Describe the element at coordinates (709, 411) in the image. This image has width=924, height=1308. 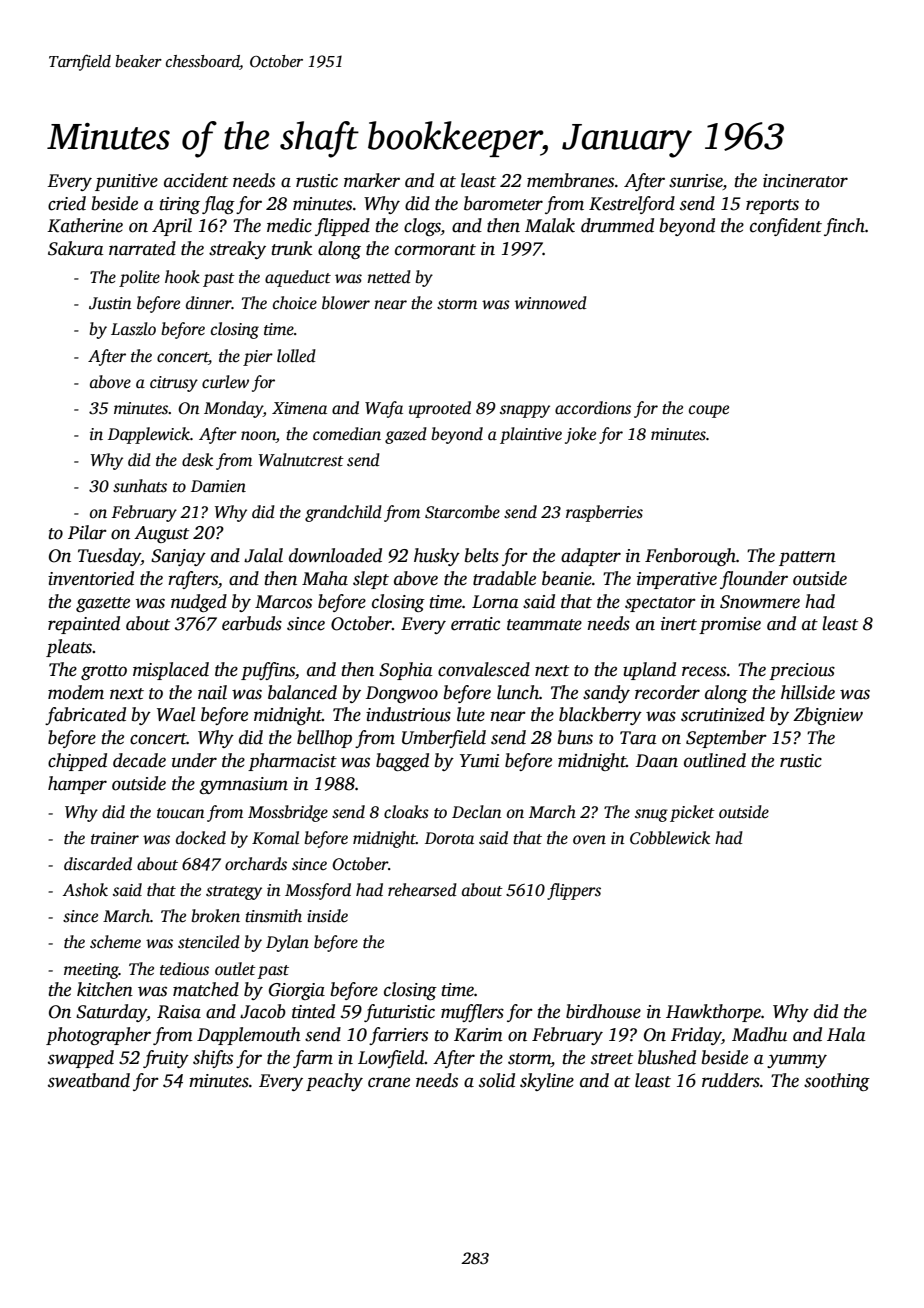
I see `coupe` at that location.
